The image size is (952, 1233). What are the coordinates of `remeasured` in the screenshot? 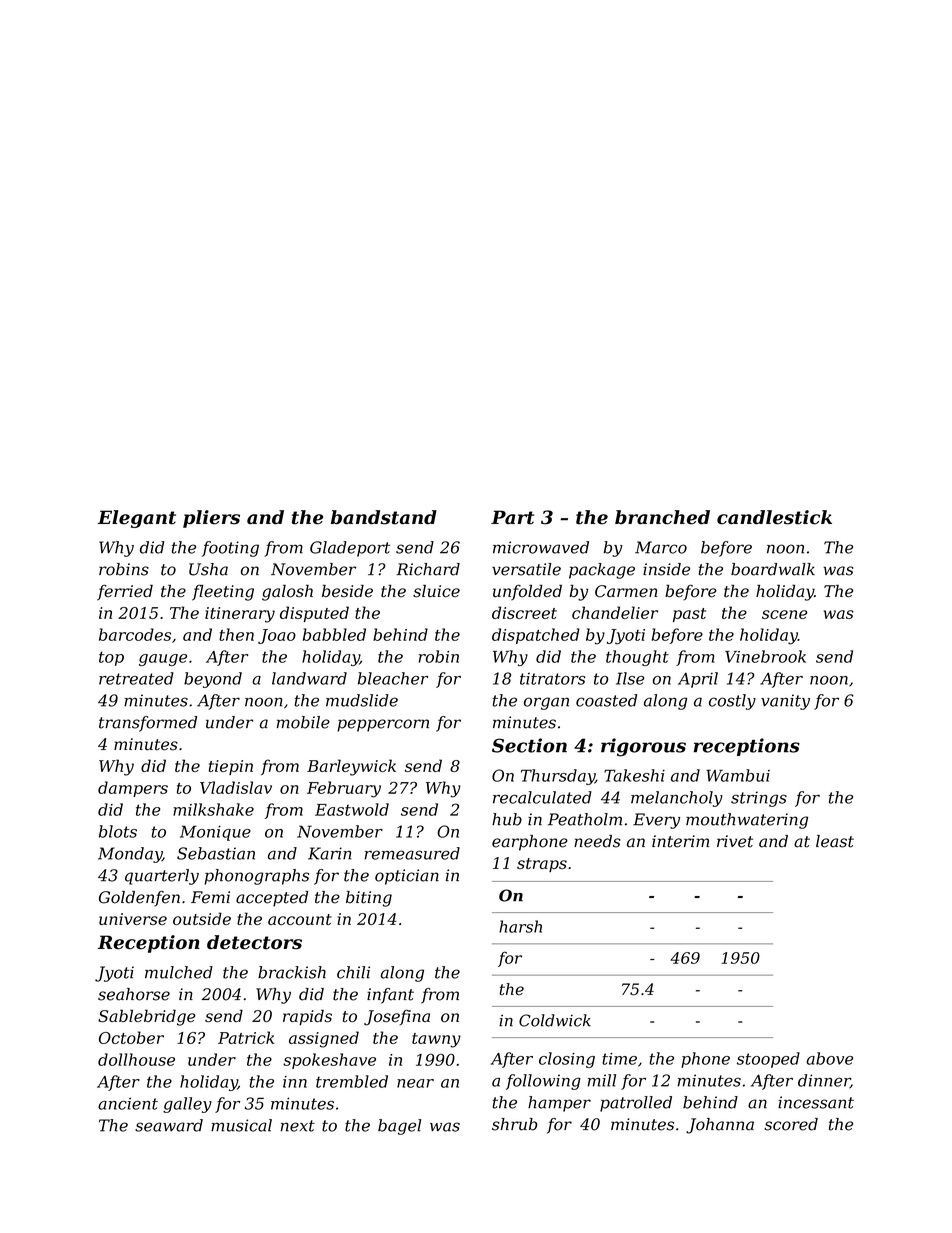 It's located at (412, 853).
